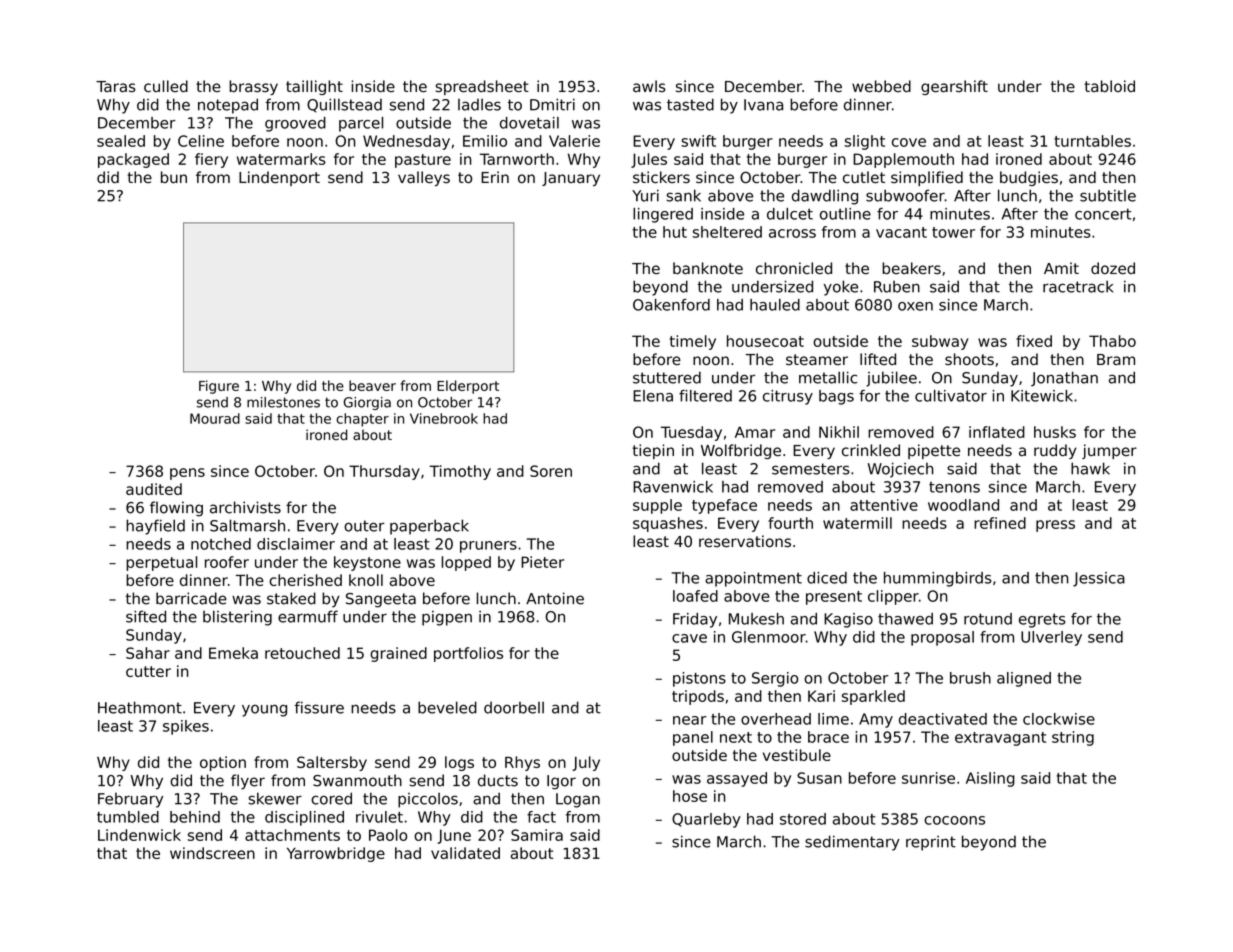 The height and width of the image is (952, 1233). What do you see at coordinates (372, 385) in the image?
I see `beaver` at bounding box center [372, 385].
